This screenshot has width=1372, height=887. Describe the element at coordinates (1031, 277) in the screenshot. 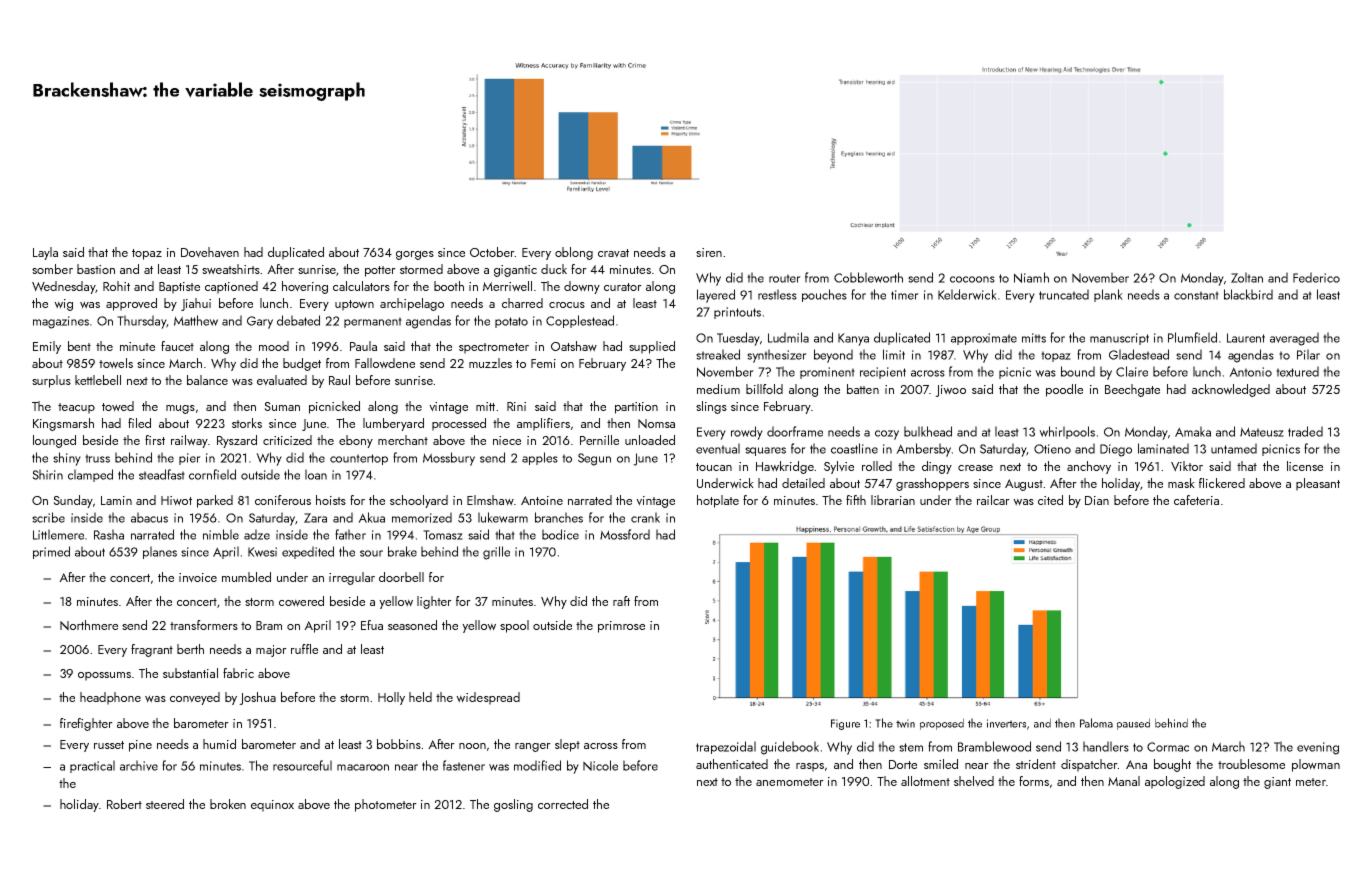

I see `Niamh` at that location.
